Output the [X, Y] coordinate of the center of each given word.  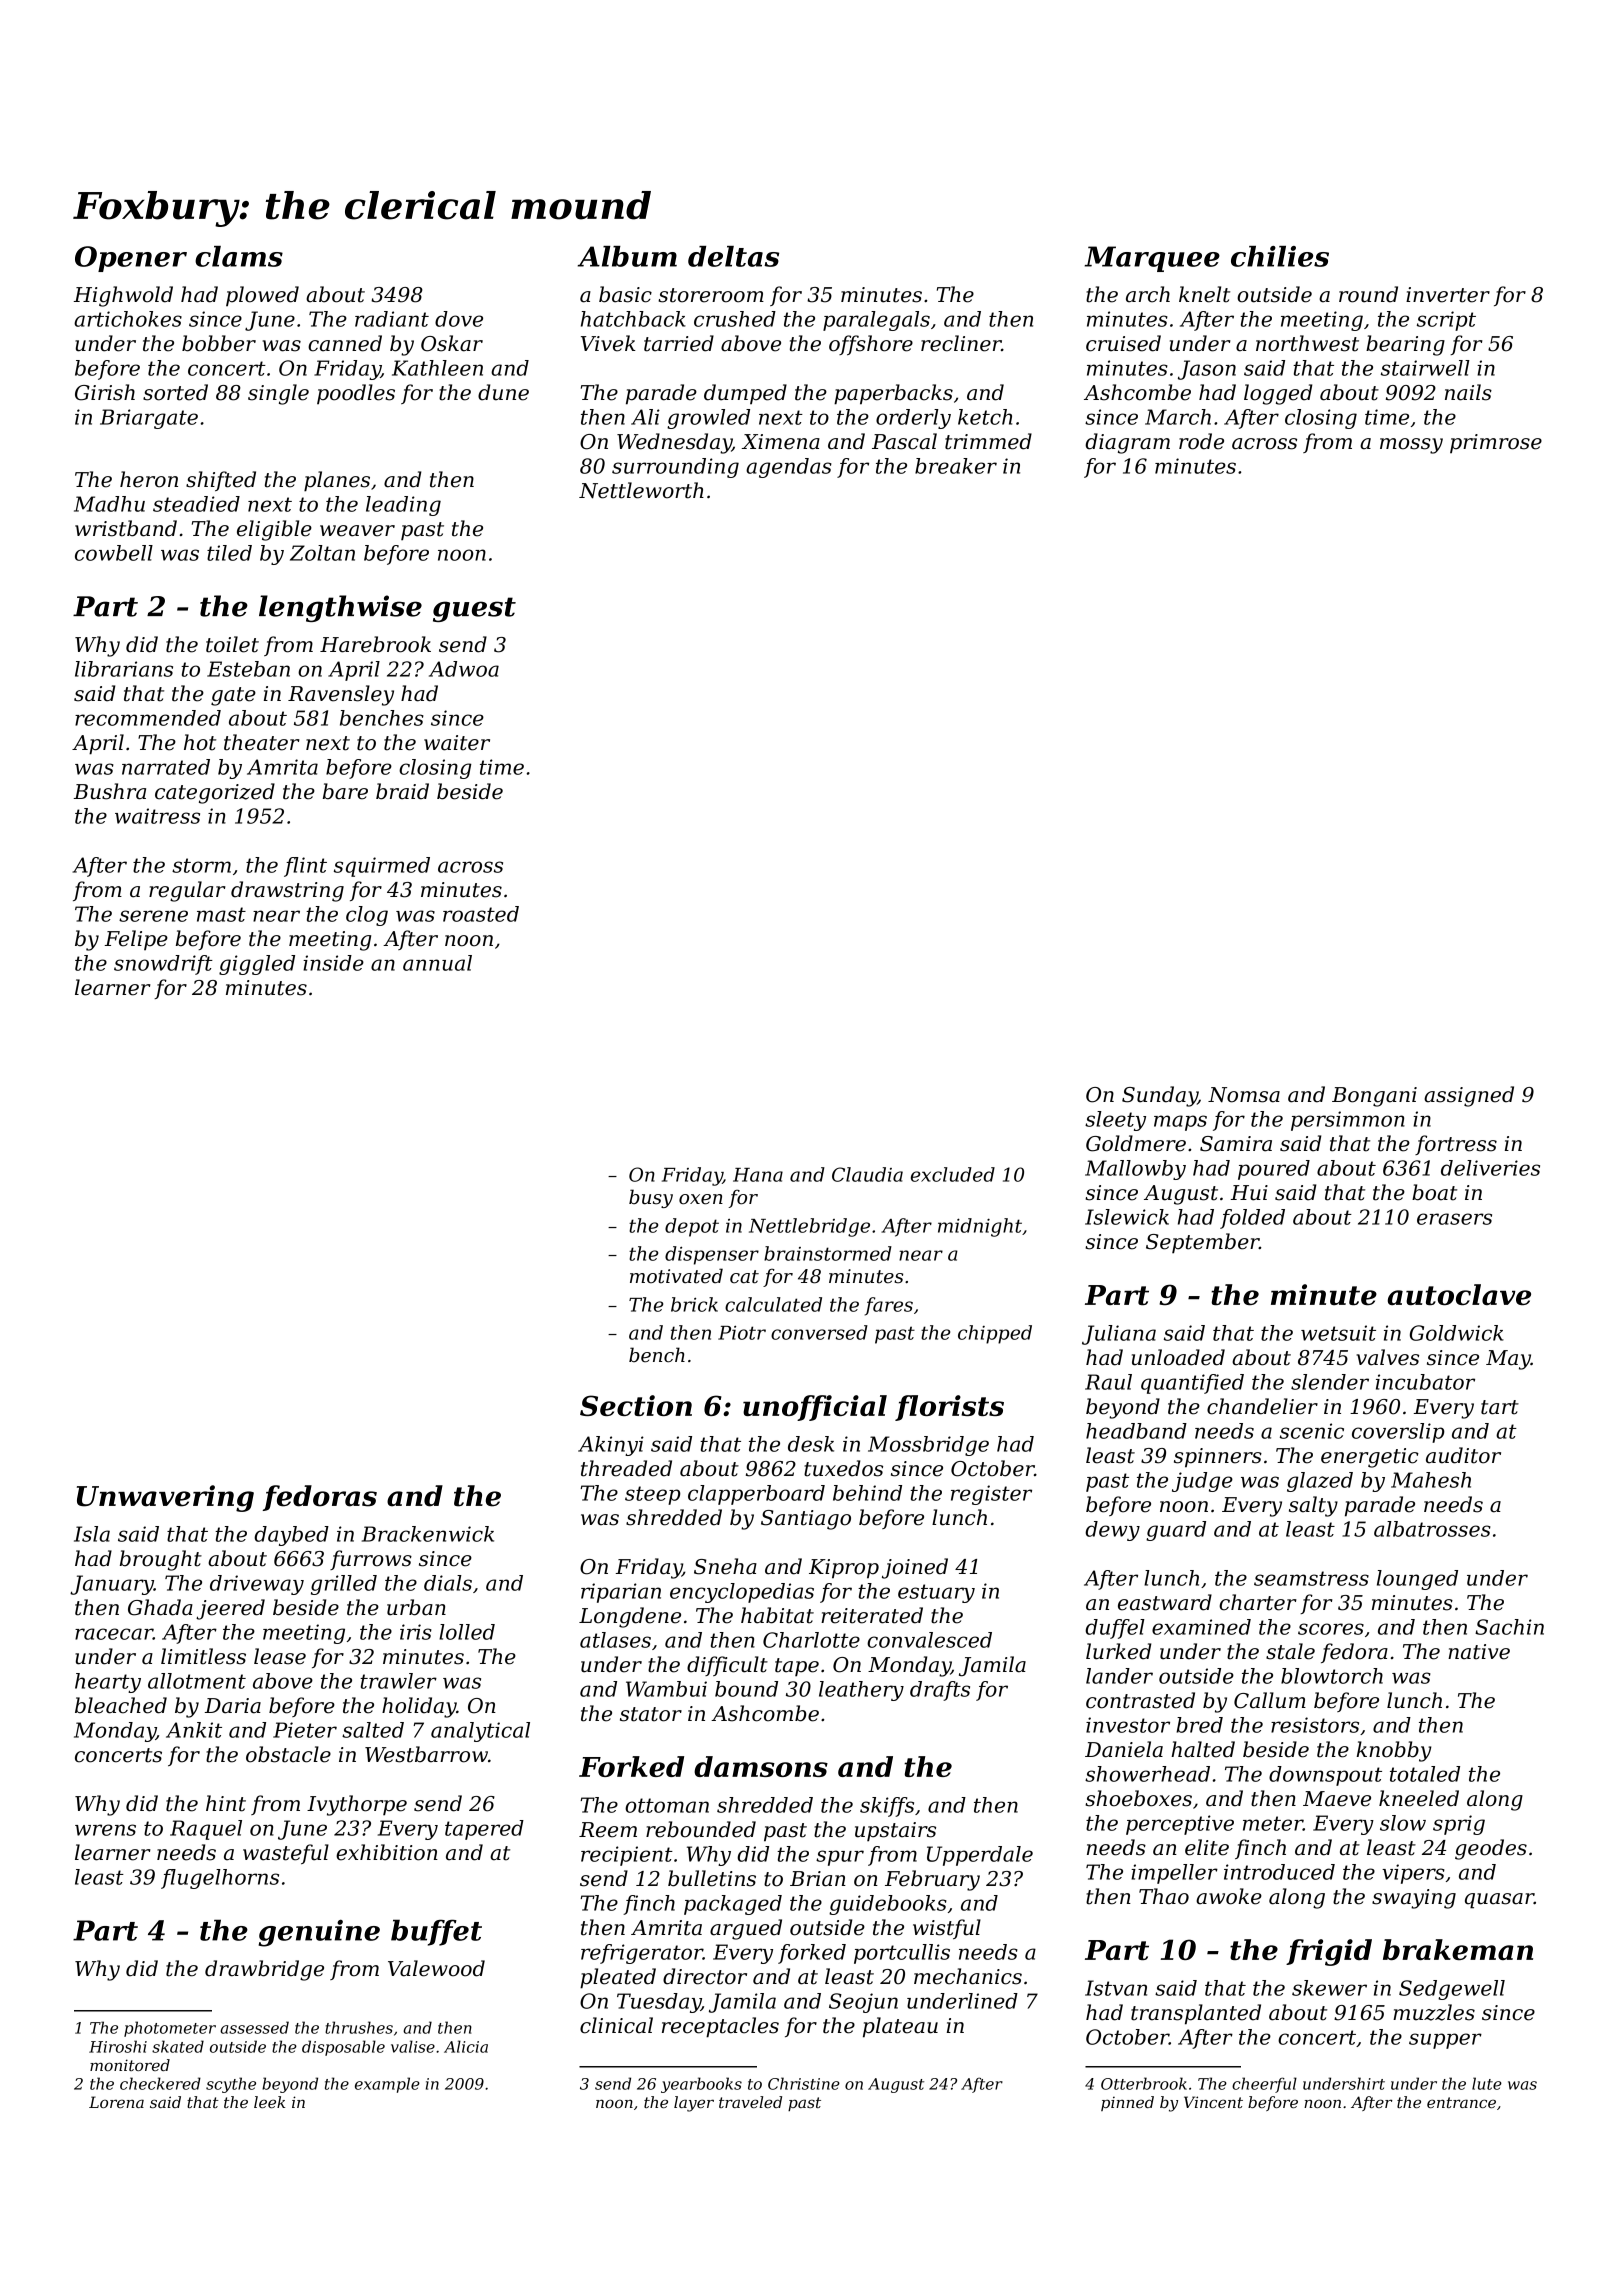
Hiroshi [118, 2046]
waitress [157, 816]
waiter [457, 743]
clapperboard [756, 1495]
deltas [733, 256]
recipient [627, 1856]
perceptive [1180, 1825]
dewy [1112, 1531]
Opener [131, 259]
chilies [1280, 256]
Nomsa [1244, 1095]
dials [448, 1583]
